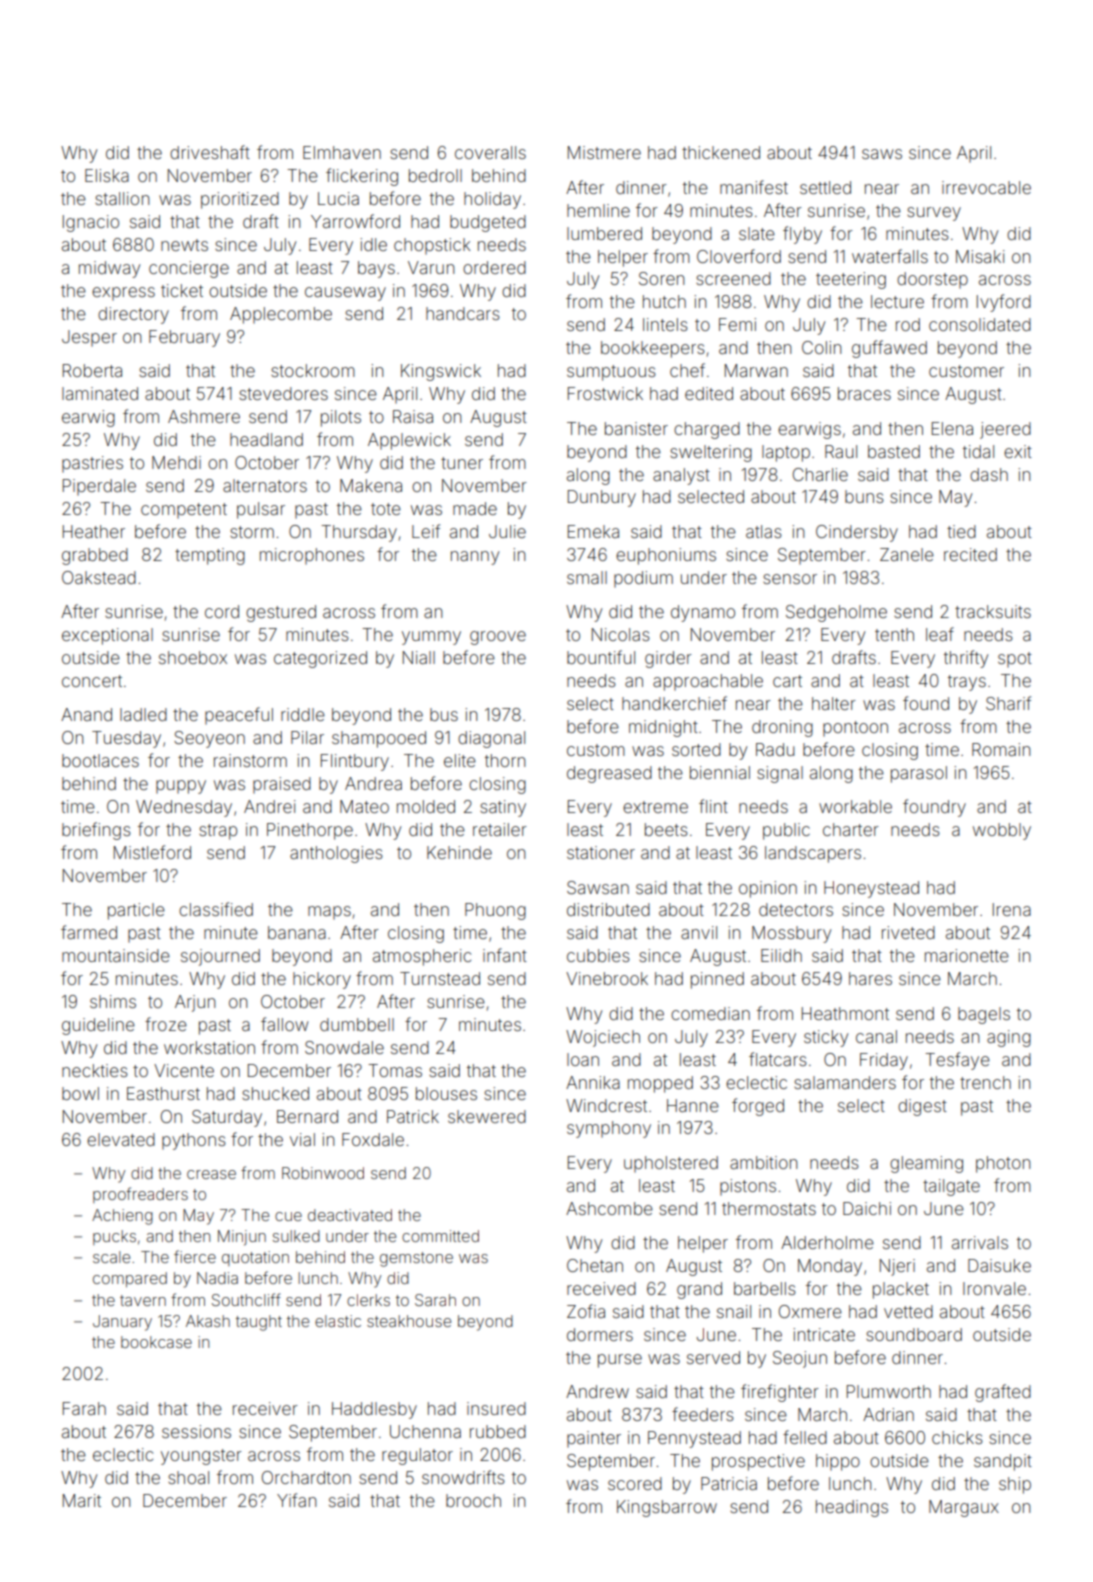 This document has width=1093, height=1582. Describe the element at coordinates (721, 152) in the document. I see `thickened` at that location.
